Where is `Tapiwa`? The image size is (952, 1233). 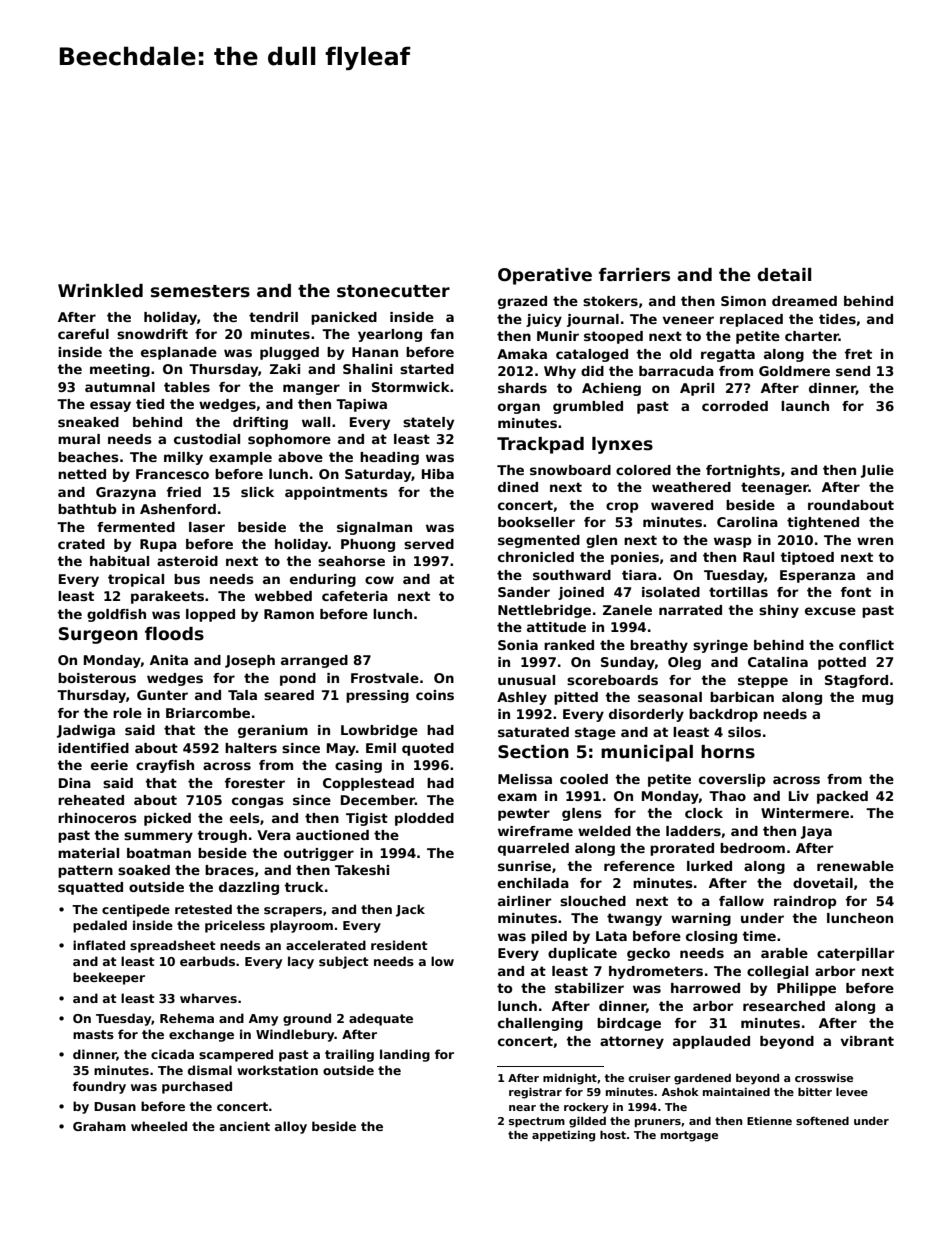
Tapiwa is located at coordinates (361, 405).
